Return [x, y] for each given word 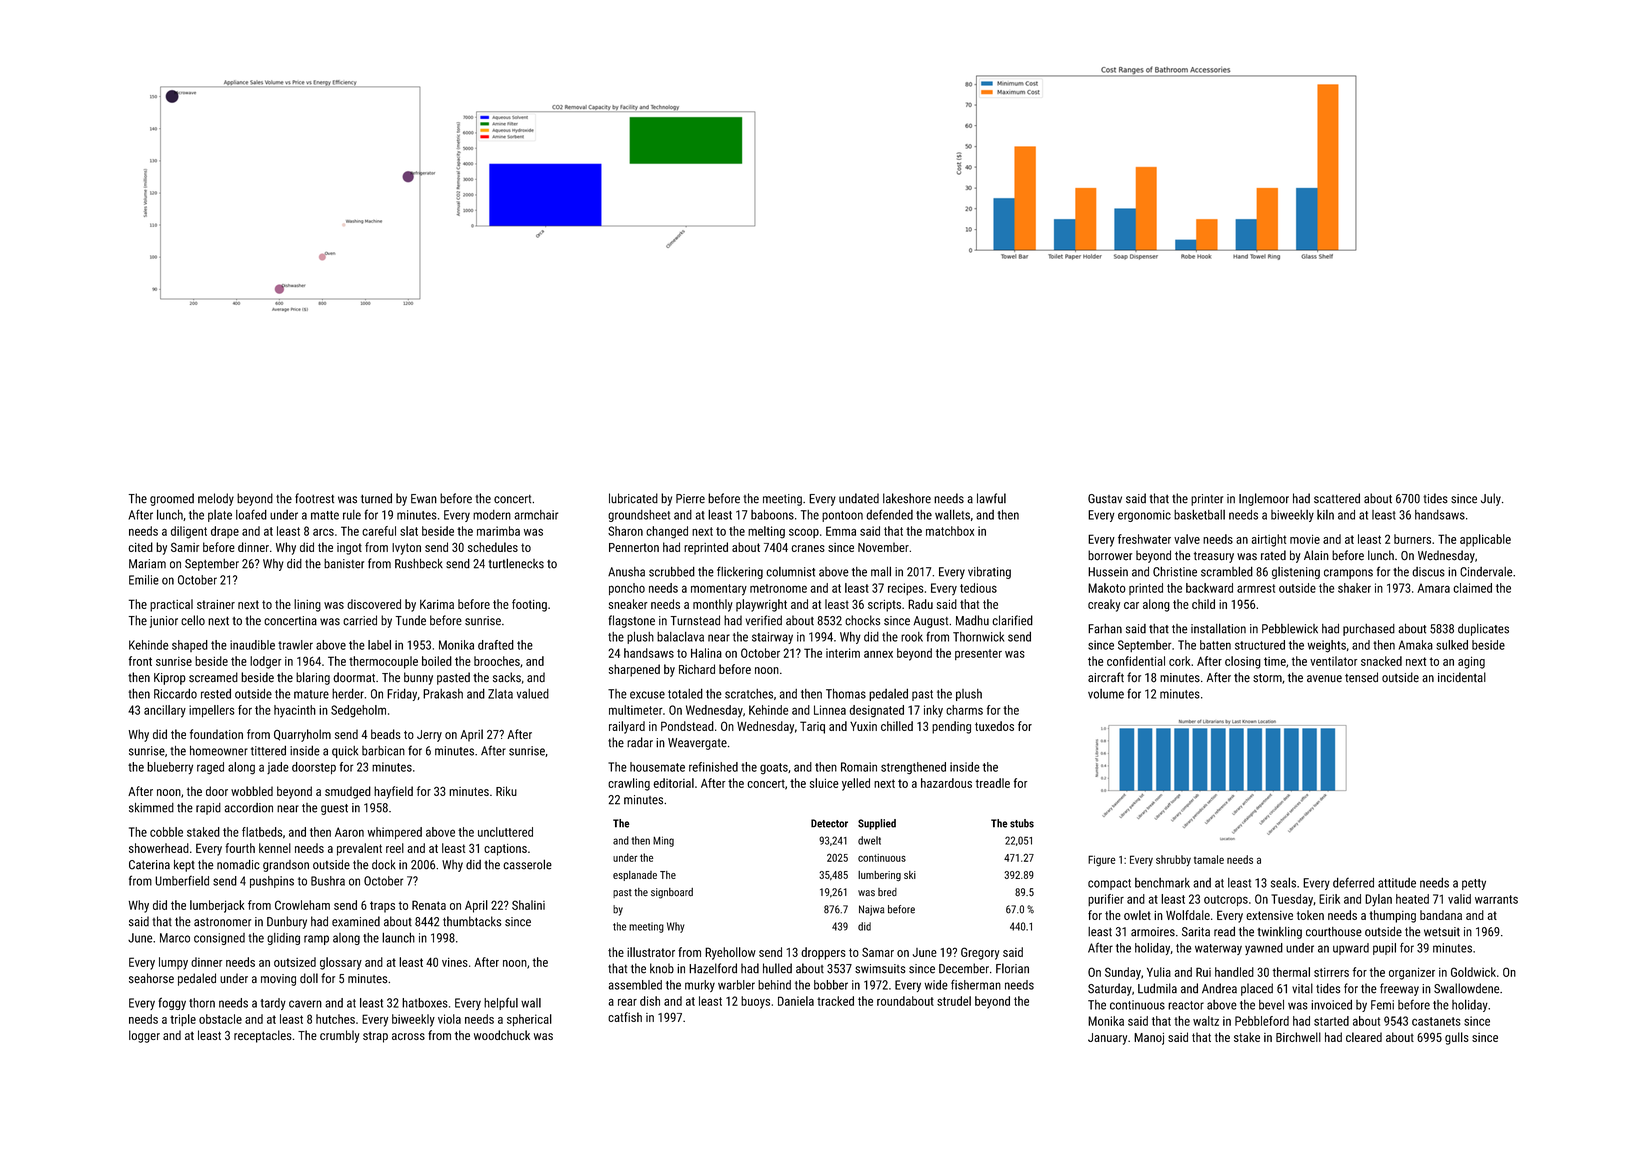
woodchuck [502, 1035]
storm [1267, 678]
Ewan [424, 499]
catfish [625, 1017]
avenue [1324, 679]
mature [311, 694]
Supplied [877, 824]
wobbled [252, 791]
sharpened [634, 670]
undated [859, 498]
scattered [1337, 498]
